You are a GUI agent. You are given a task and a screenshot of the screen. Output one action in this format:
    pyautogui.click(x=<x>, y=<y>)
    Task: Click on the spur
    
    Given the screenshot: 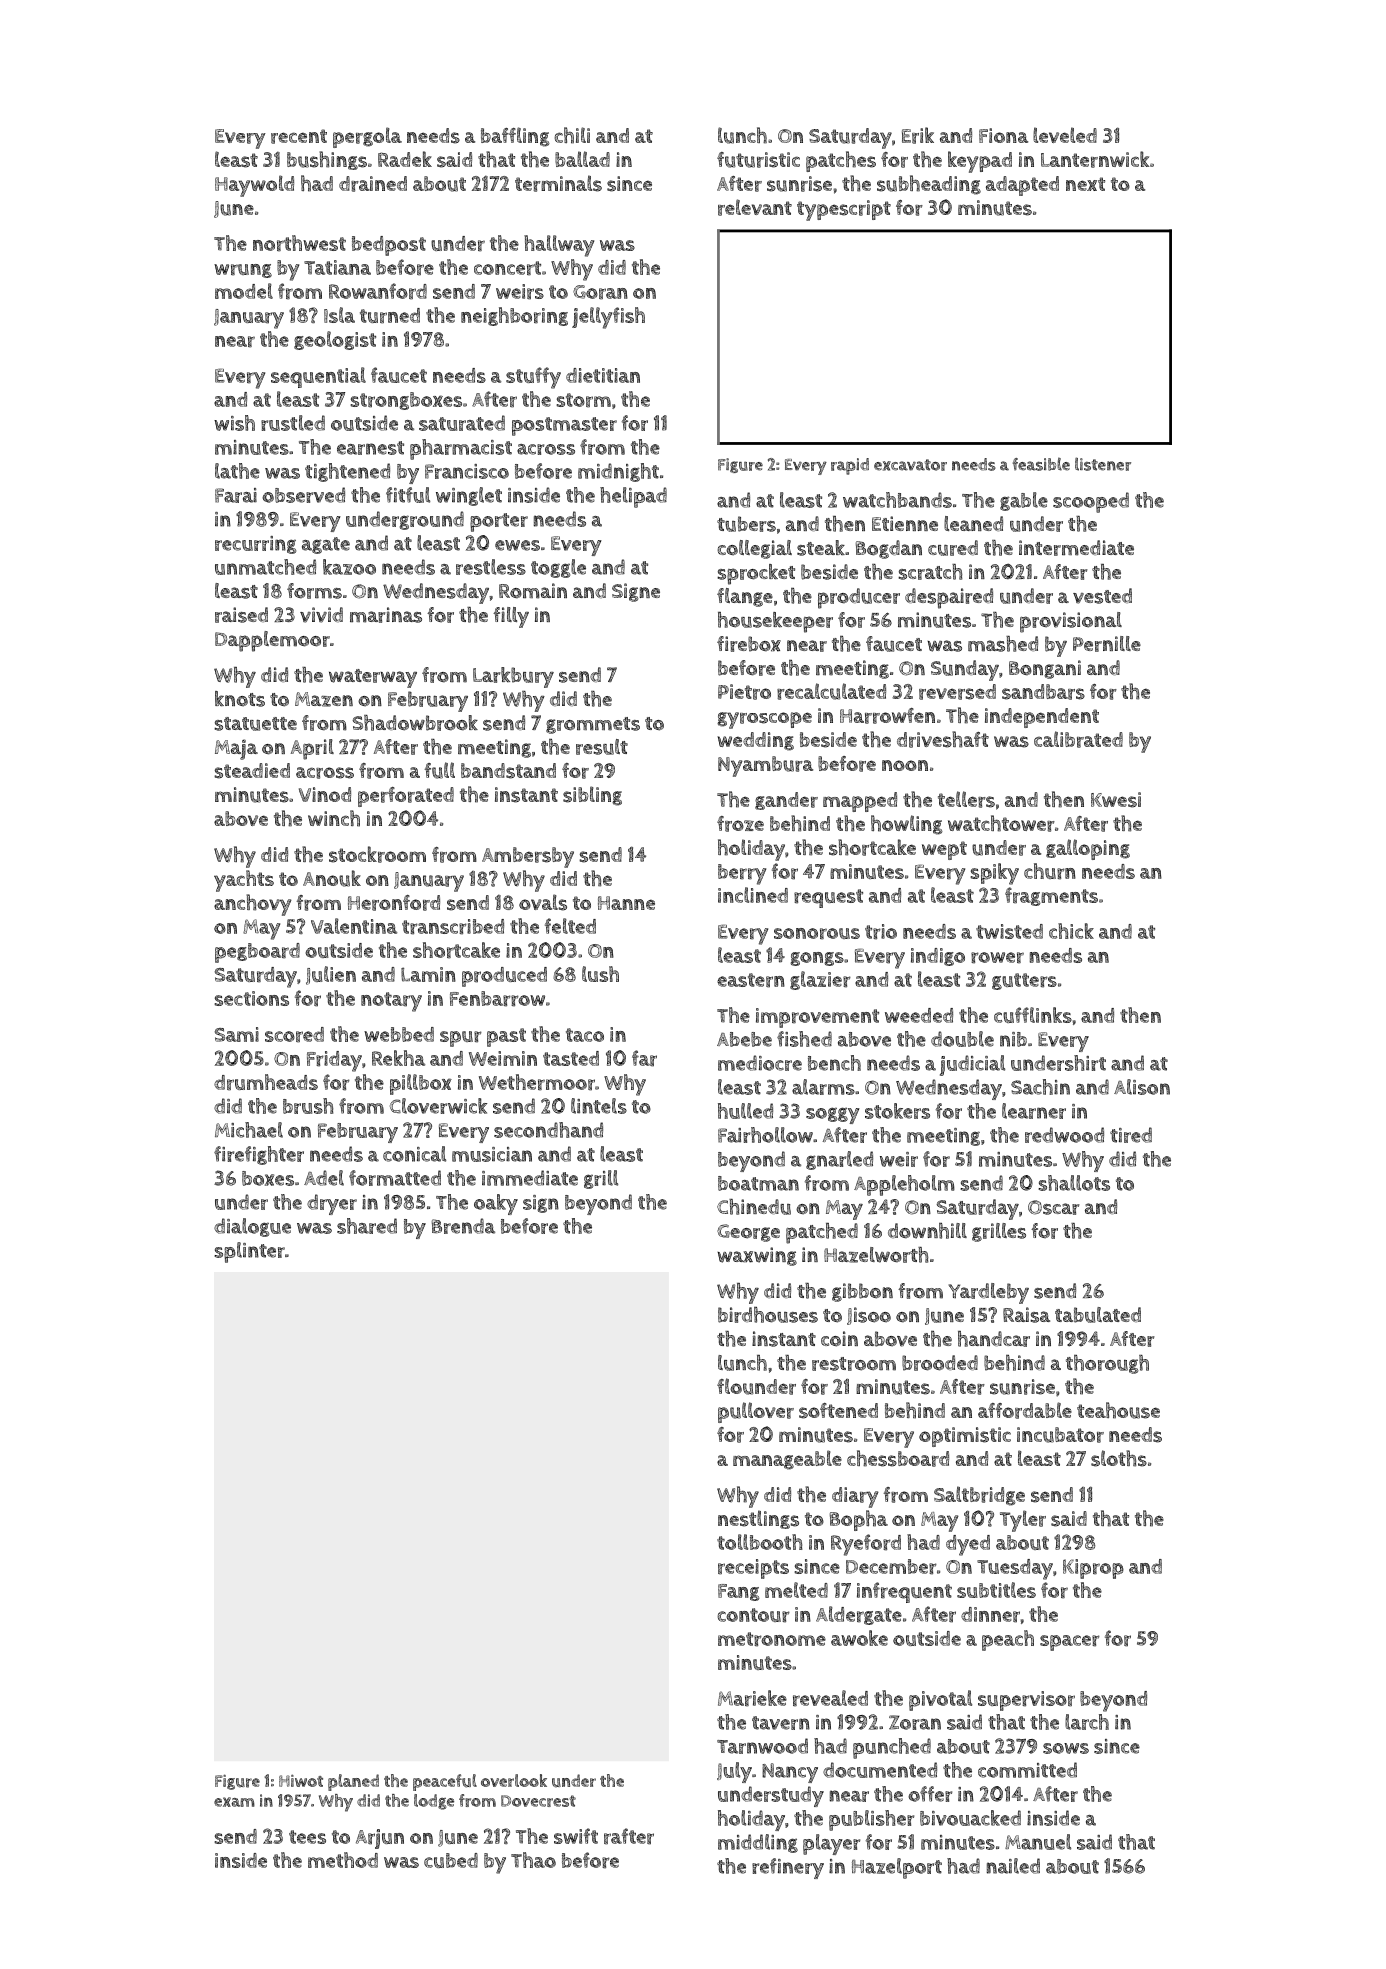 What is the action you would take?
    pyautogui.click(x=461, y=1039)
